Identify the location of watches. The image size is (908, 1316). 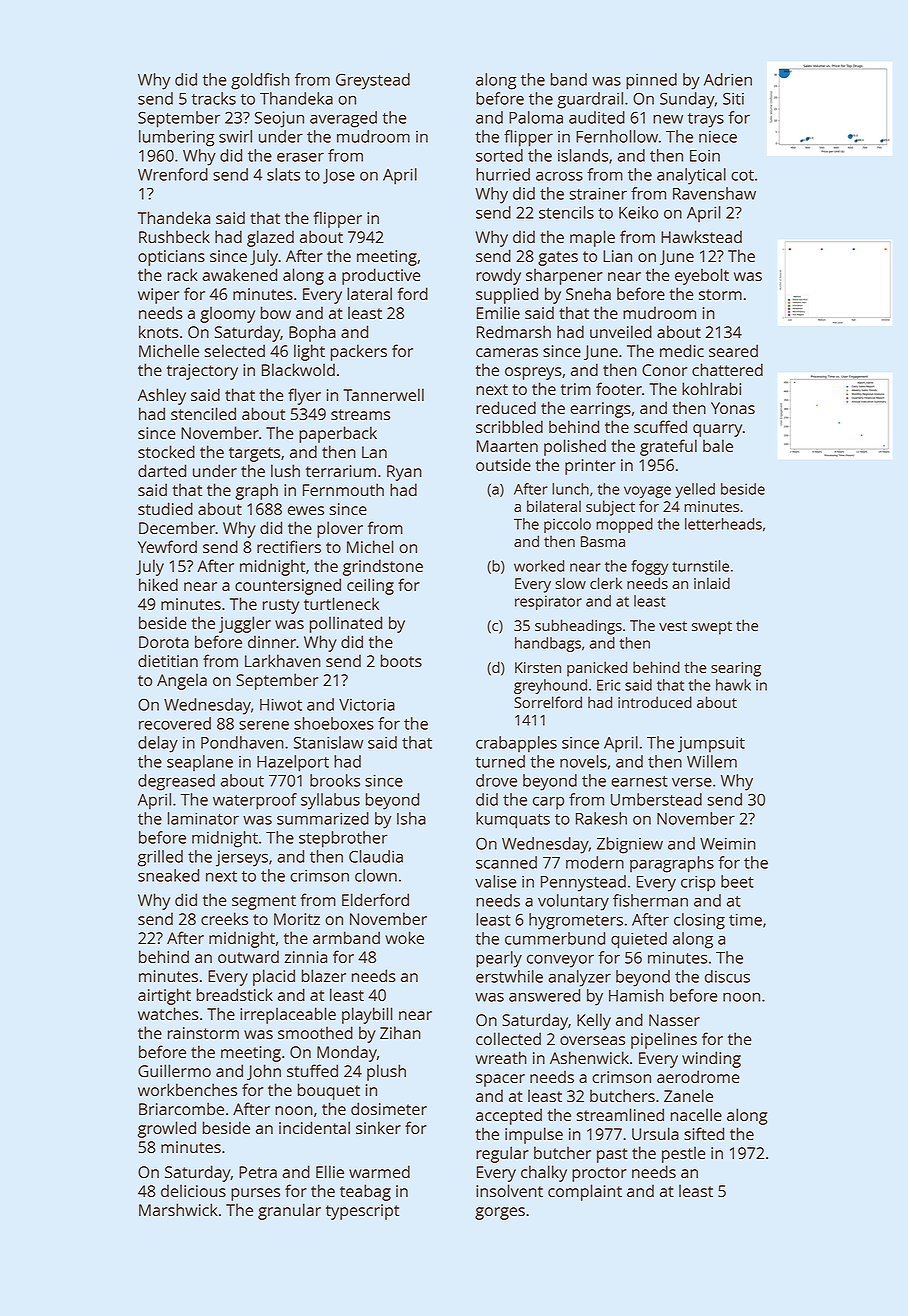
(168, 1013).
